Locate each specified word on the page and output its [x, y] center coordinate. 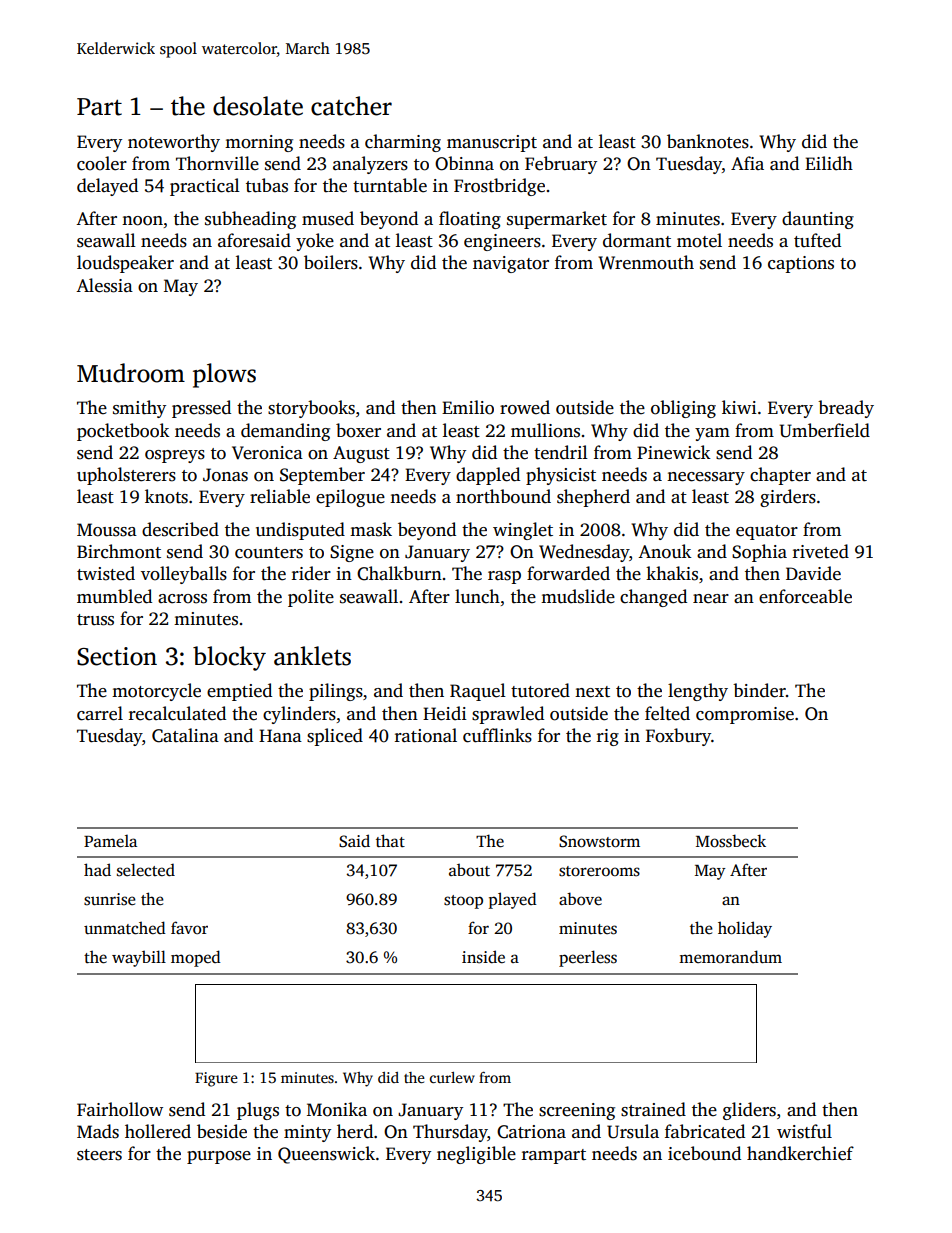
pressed [201, 409]
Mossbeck [731, 841]
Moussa [107, 530]
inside [483, 957]
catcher [351, 106]
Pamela [110, 841]
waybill [139, 958]
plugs [258, 1111]
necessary [706, 478]
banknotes [708, 141]
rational [426, 735]
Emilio [468, 407]
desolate [258, 106]
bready [846, 409]
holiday [745, 929]
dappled [488, 476]
